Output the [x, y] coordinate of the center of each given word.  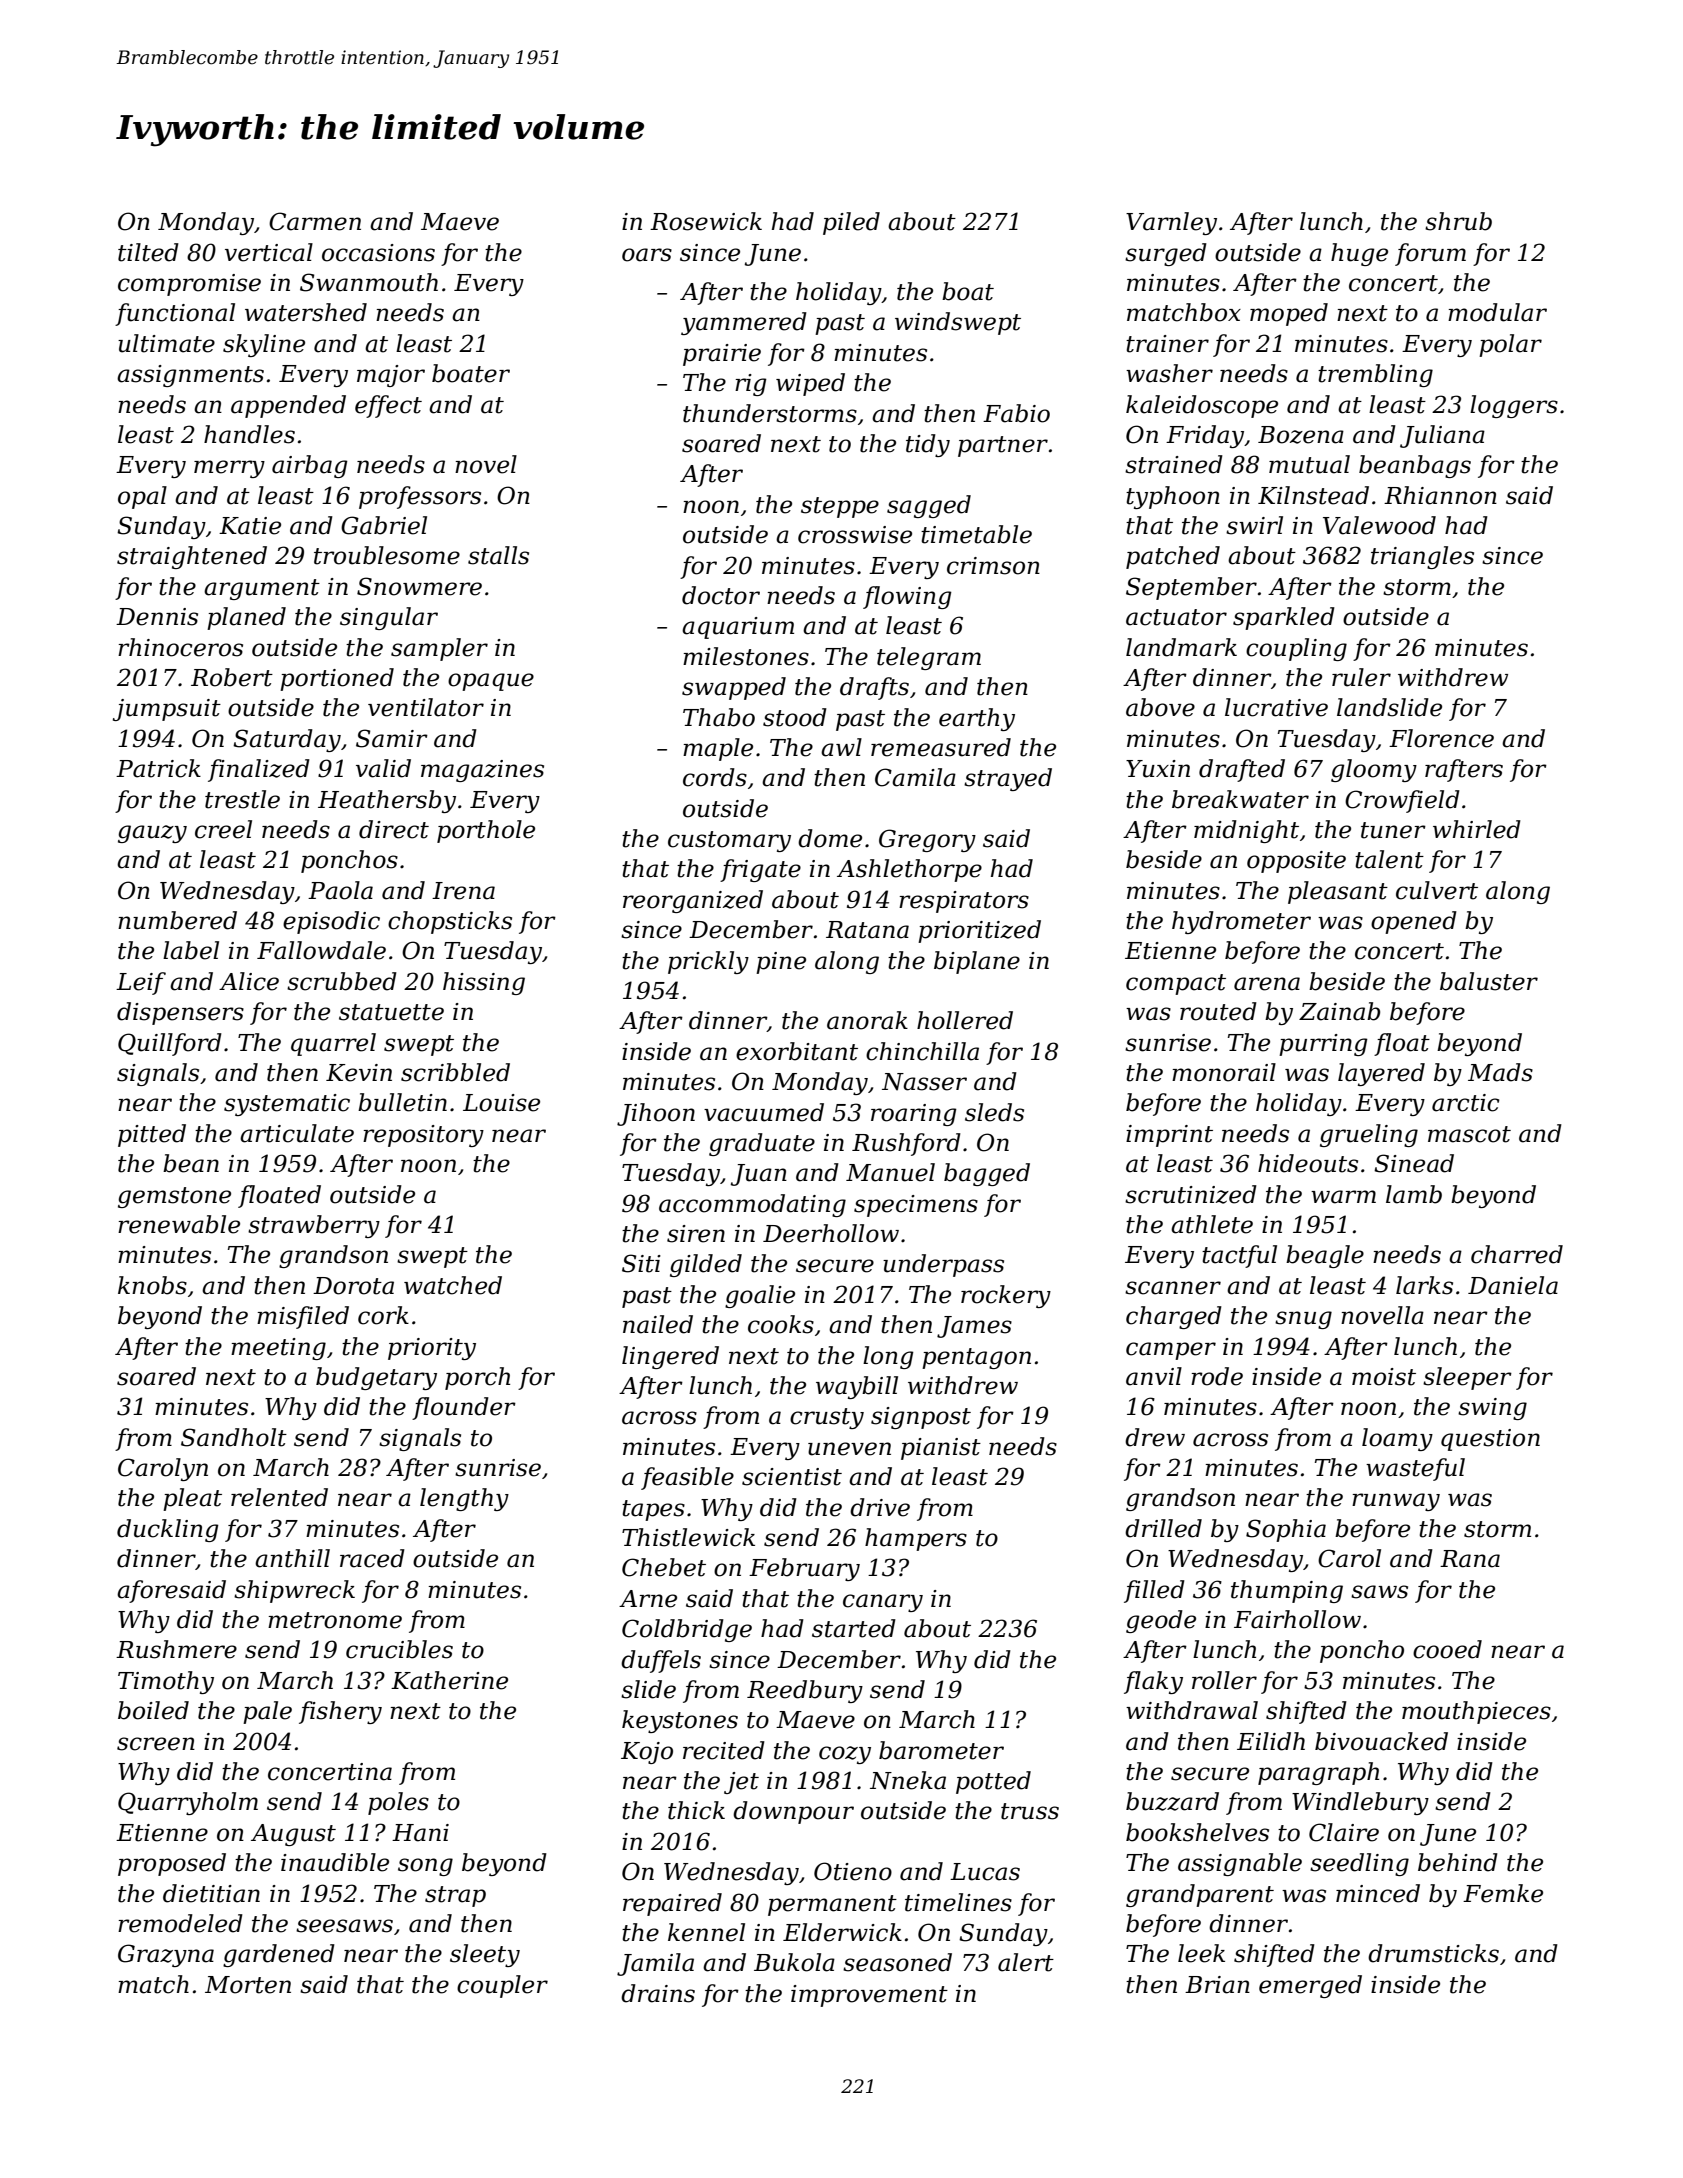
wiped [810, 384]
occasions [378, 253]
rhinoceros [180, 647]
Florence [1441, 738]
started [854, 1628]
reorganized [693, 901]
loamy [1397, 1439]
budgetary [376, 1378]
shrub [1458, 221]
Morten [248, 1985]
